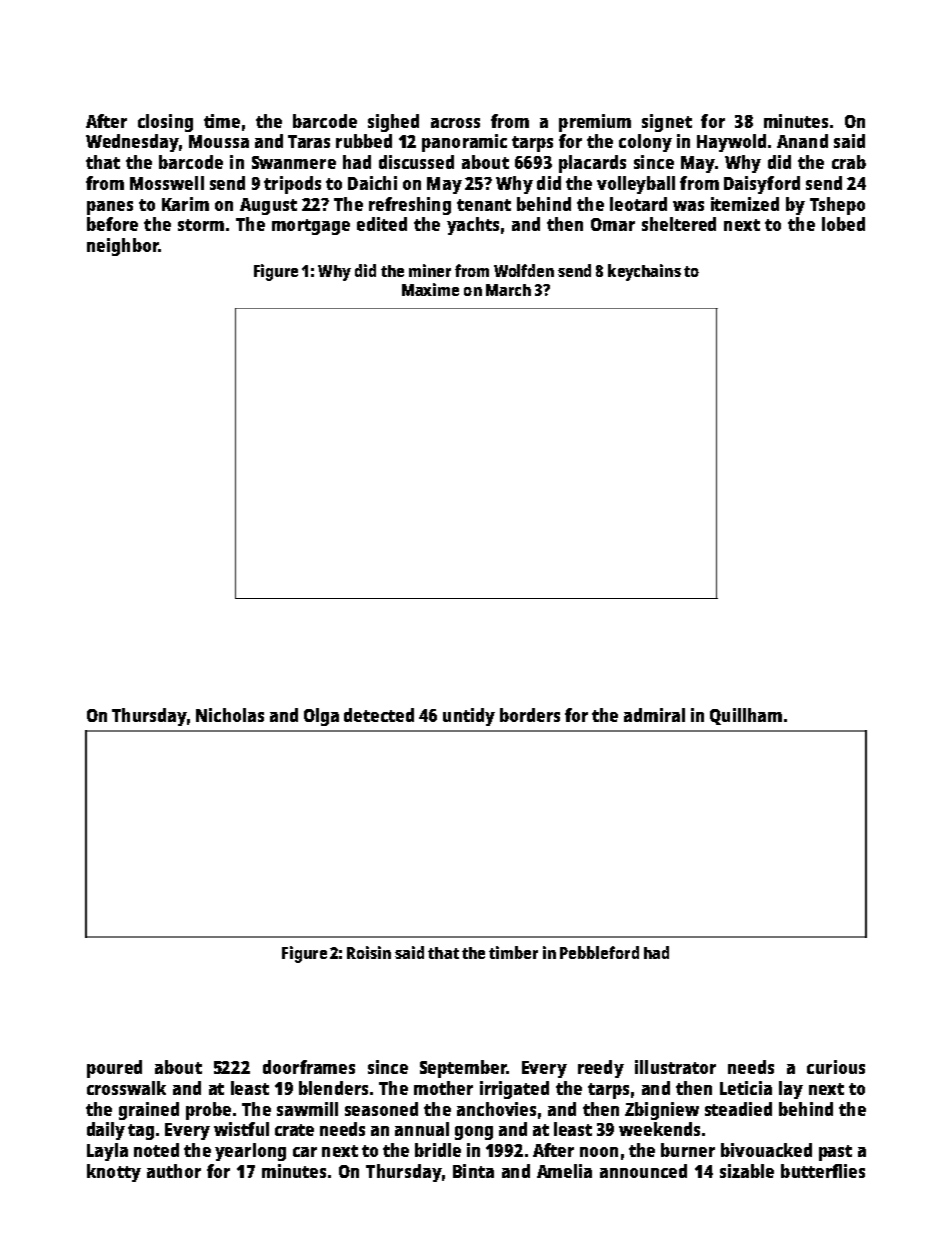 This screenshot has width=952, height=1233. What do you see at coordinates (644, 272) in the screenshot?
I see `keychains` at bounding box center [644, 272].
